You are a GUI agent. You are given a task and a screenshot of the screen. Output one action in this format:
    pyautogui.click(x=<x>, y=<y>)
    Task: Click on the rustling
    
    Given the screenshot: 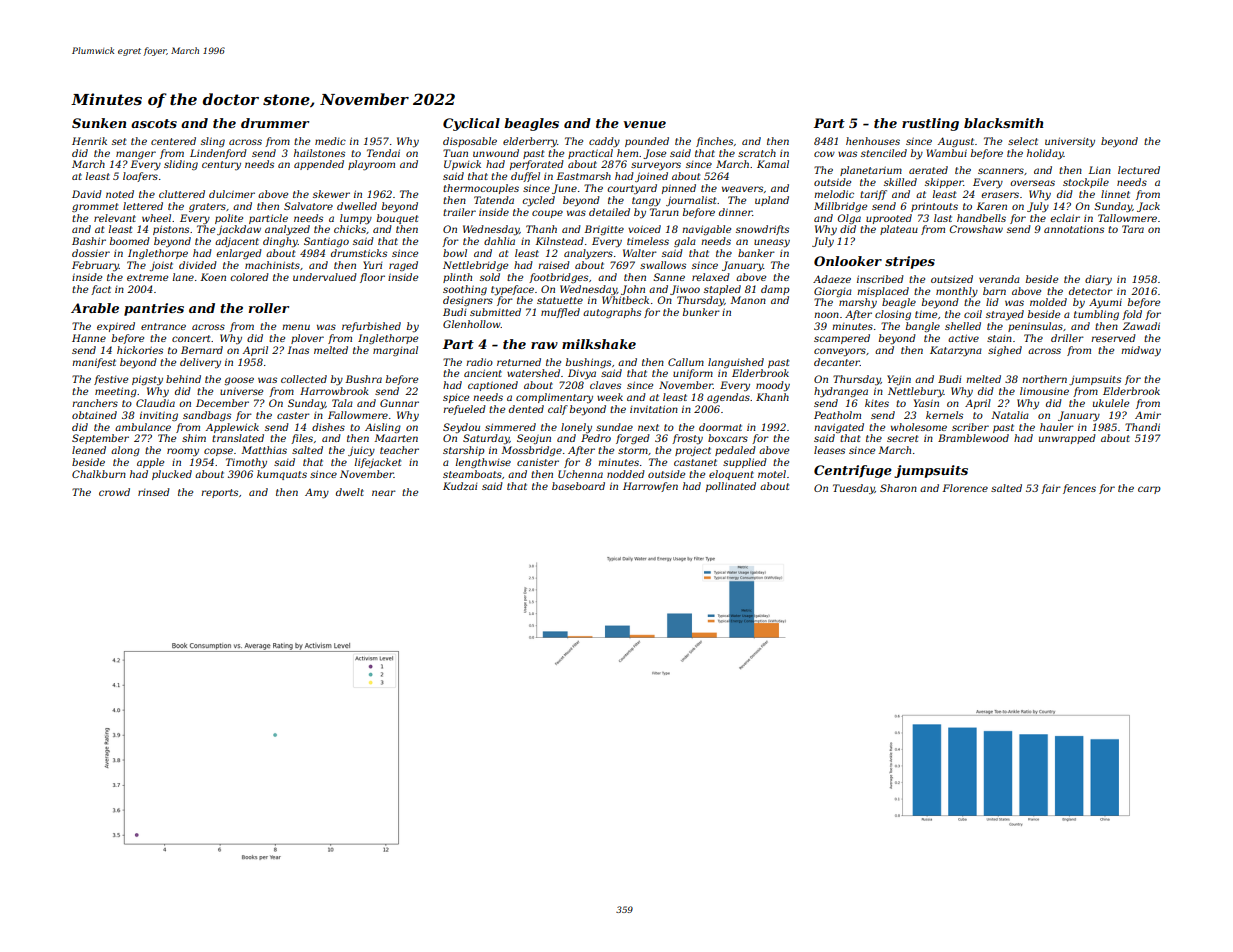 What is the action you would take?
    pyautogui.click(x=930, y=124)
